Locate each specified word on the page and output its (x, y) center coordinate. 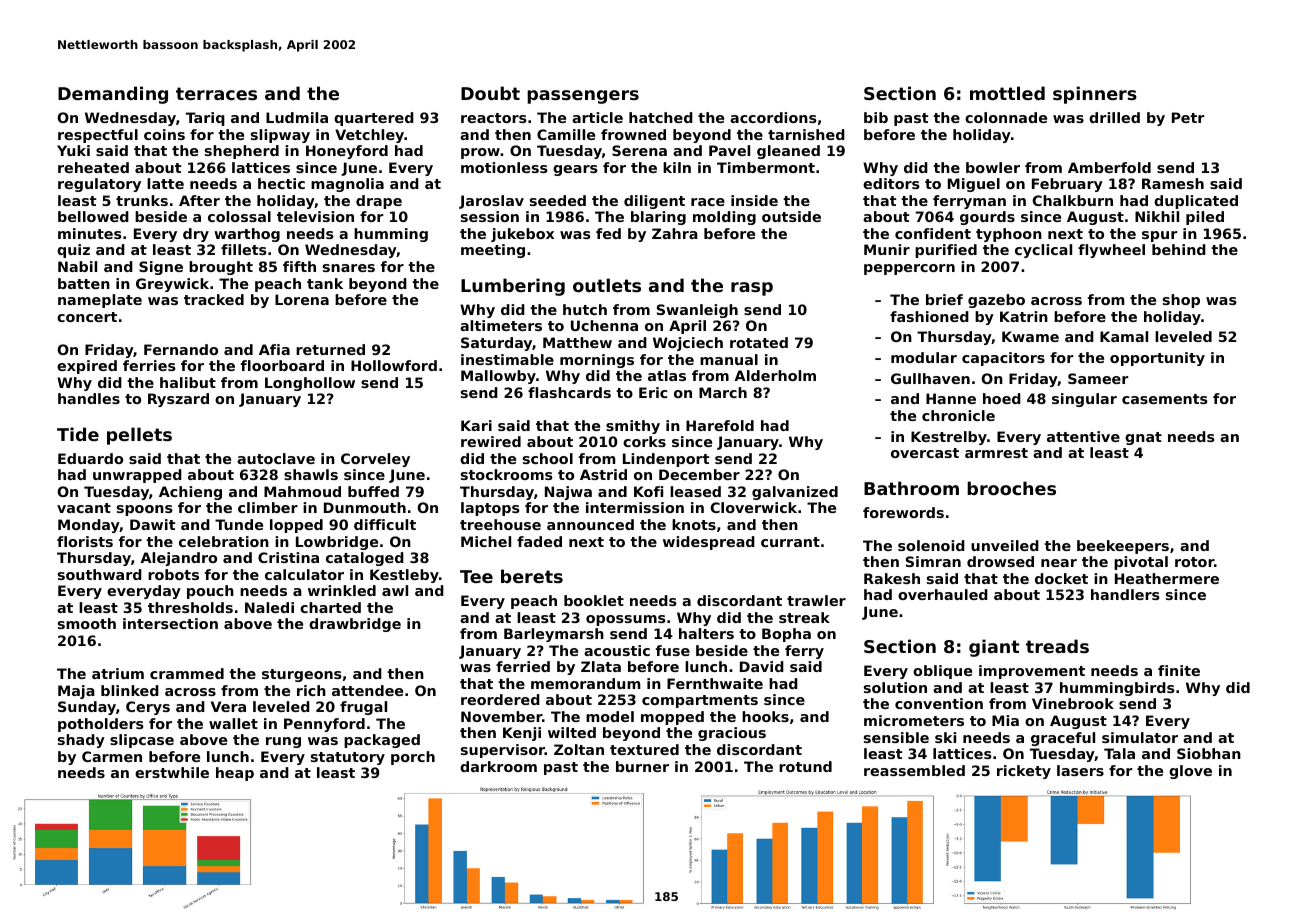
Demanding (113, 95)
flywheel (1111, 251)
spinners (1095, 95)
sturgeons (302, 675)
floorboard (282, 365)
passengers (583, 97)
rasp (752, 289)
